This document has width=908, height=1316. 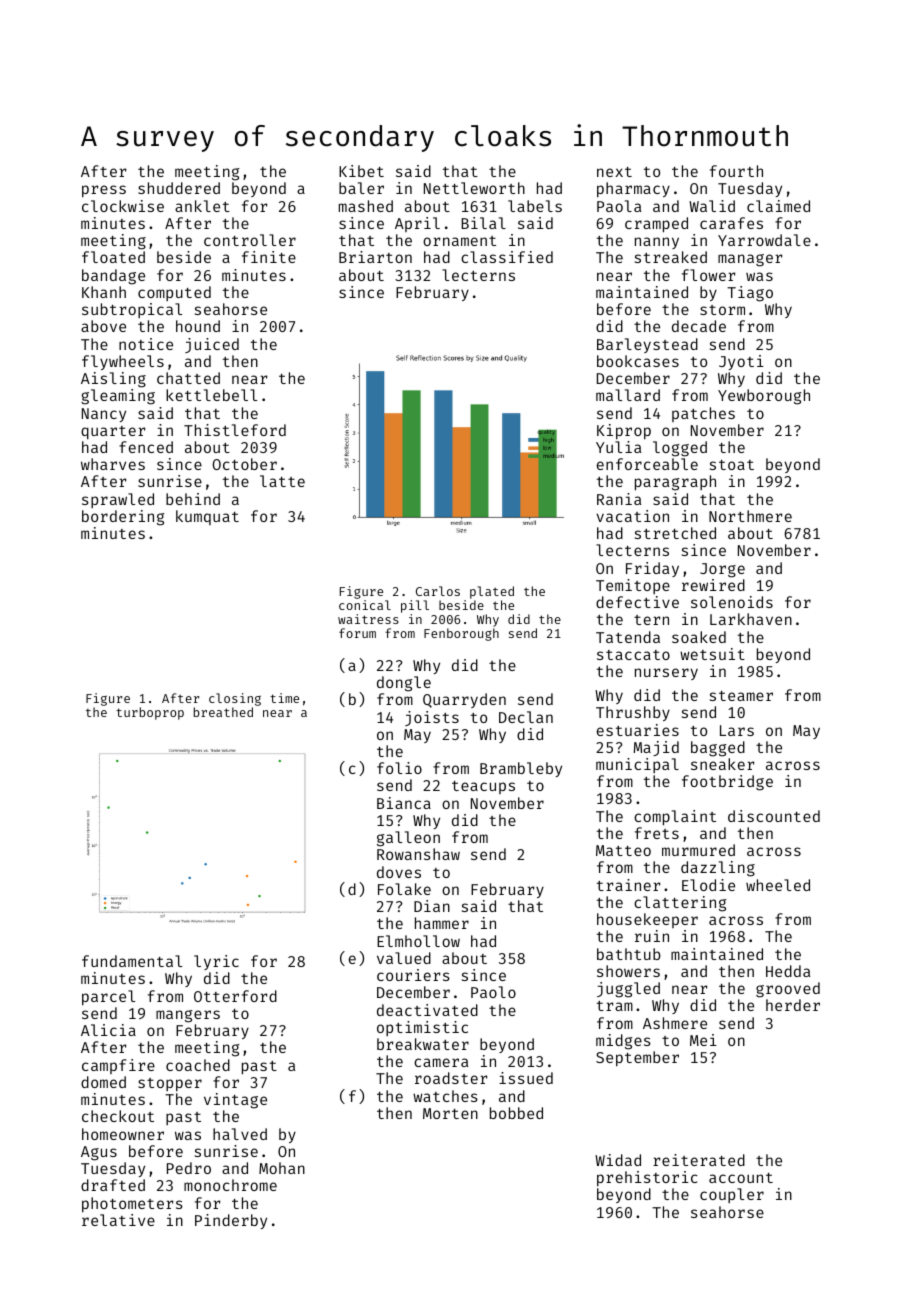 What do you see at coordinates (282, 1168) in the document?
I see `Mohan` at bounding box center [282, 1168].
